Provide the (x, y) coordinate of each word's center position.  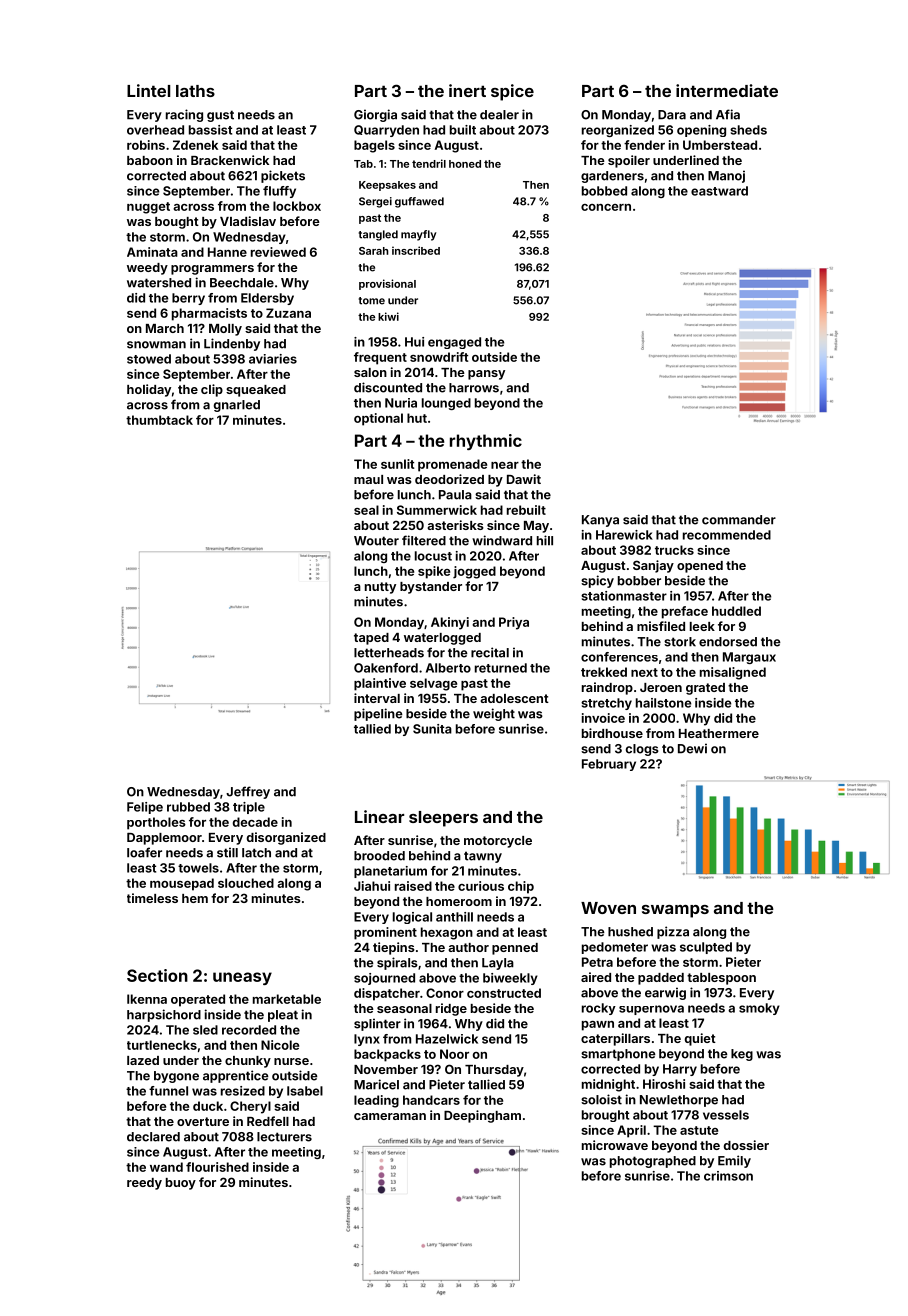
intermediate (727, 90)
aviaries (273, 359)
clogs (642, 750)
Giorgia (375, 115)
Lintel (148, 90)
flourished (217, 1167)
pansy (486, 375)
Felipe (145, 808)
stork (680, 642)
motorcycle (498, 842)
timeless (152, 898)
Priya (514, 623)
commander (739, 520)
